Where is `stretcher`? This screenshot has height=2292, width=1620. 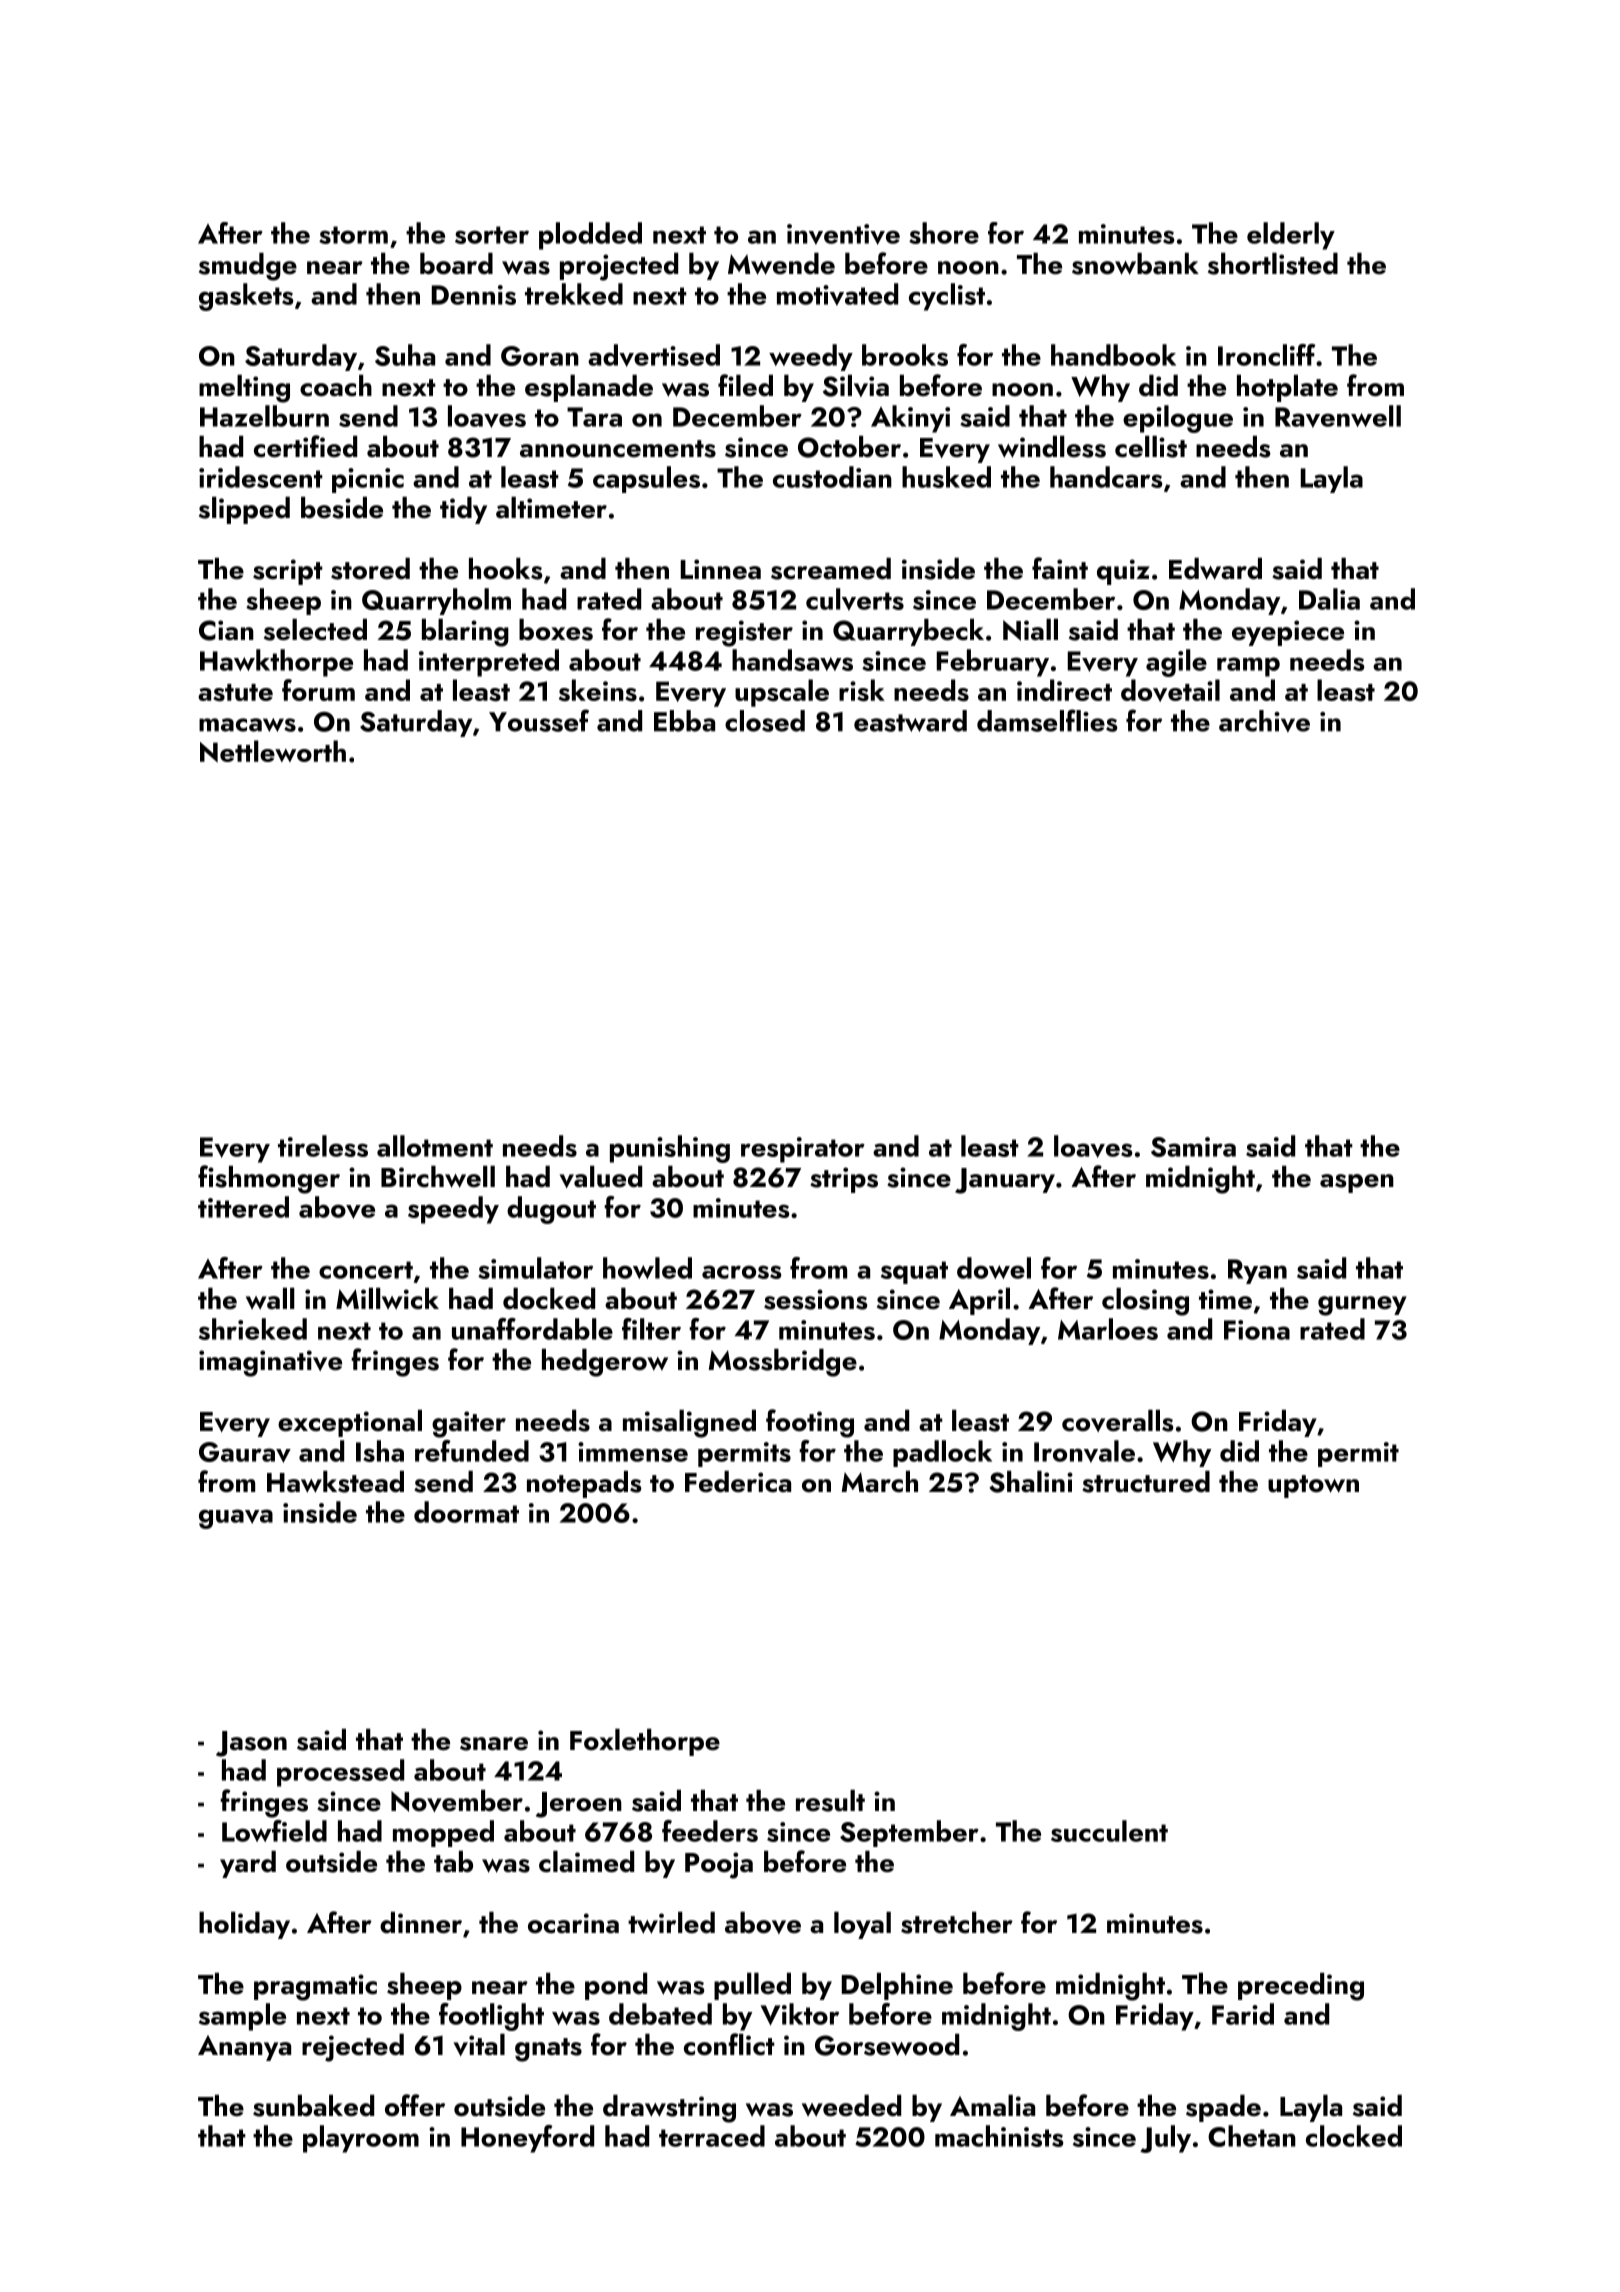 stretcher is located at coordinates (957, 1923).
